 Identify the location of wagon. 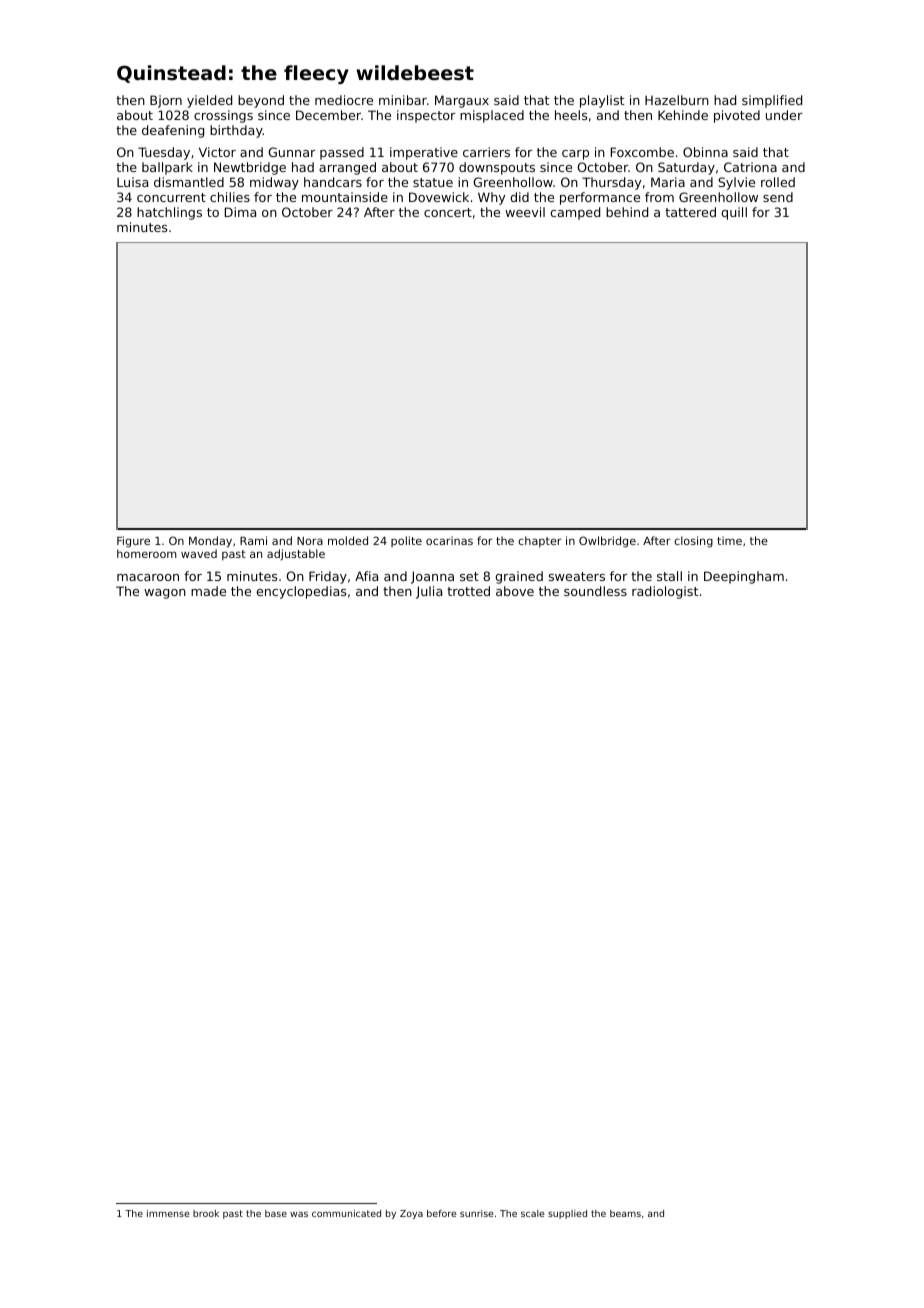
(165, 594).
